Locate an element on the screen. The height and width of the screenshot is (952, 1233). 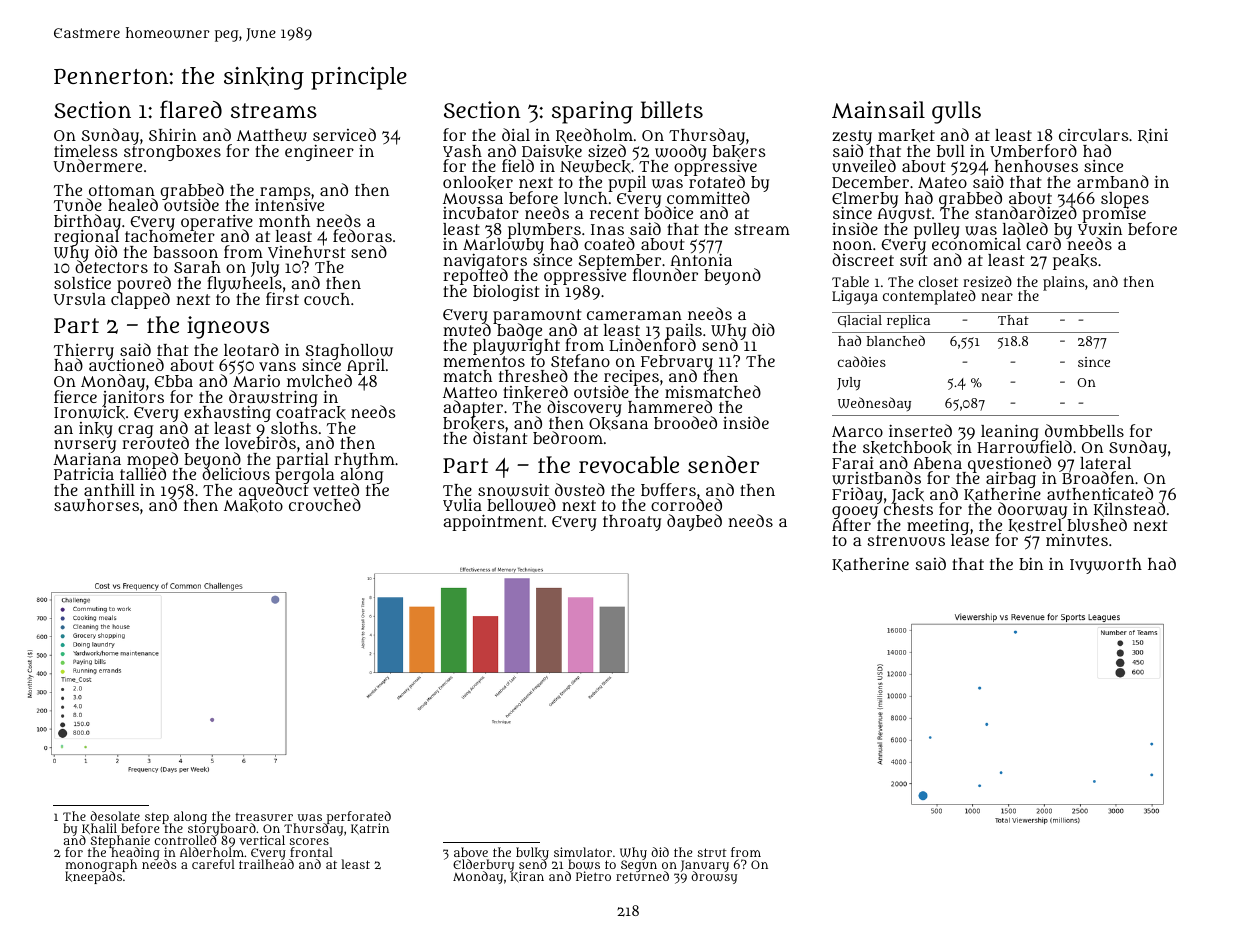
Rini is located at coordinates (1153, 135).
